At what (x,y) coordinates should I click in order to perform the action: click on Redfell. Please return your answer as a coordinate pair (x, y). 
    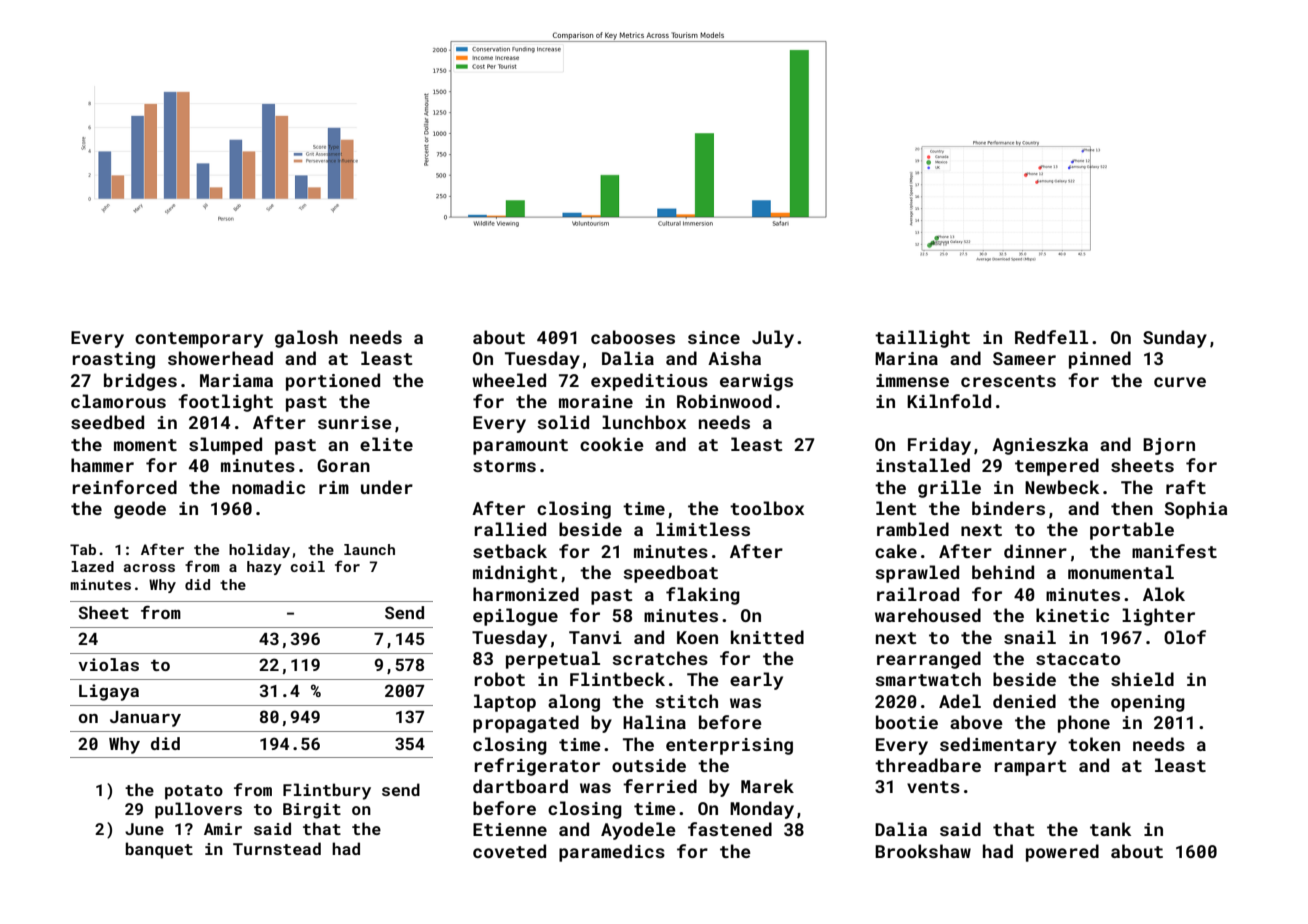
    Looking at the image, I should click on (1051, 337).
